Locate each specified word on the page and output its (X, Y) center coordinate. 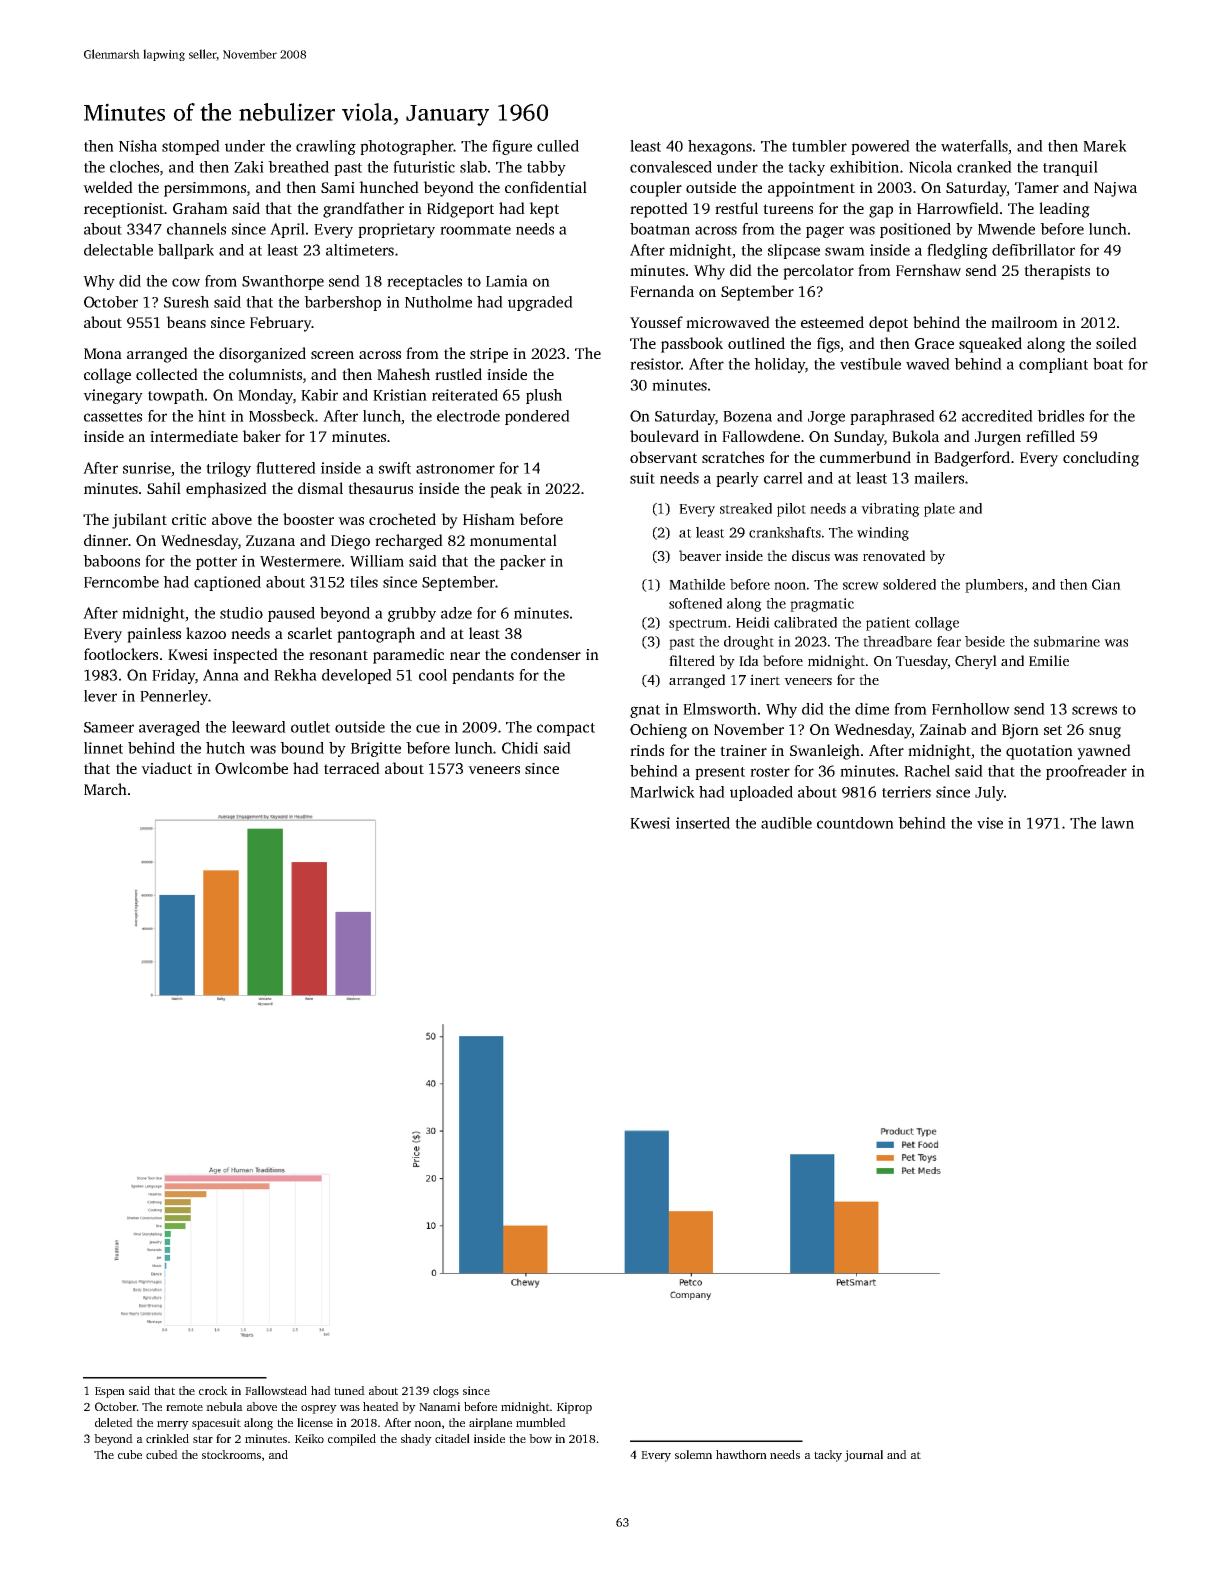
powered (880, 147)
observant (663, 457)
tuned (349, 1390)
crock (213, 1390)
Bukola (915, 436)
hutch (225, 748)
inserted (703, 823)
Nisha (138, 146)
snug (1105, 733)
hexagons (720, 147)
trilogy (228, 469)
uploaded (761, 793)
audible (786, 823)
